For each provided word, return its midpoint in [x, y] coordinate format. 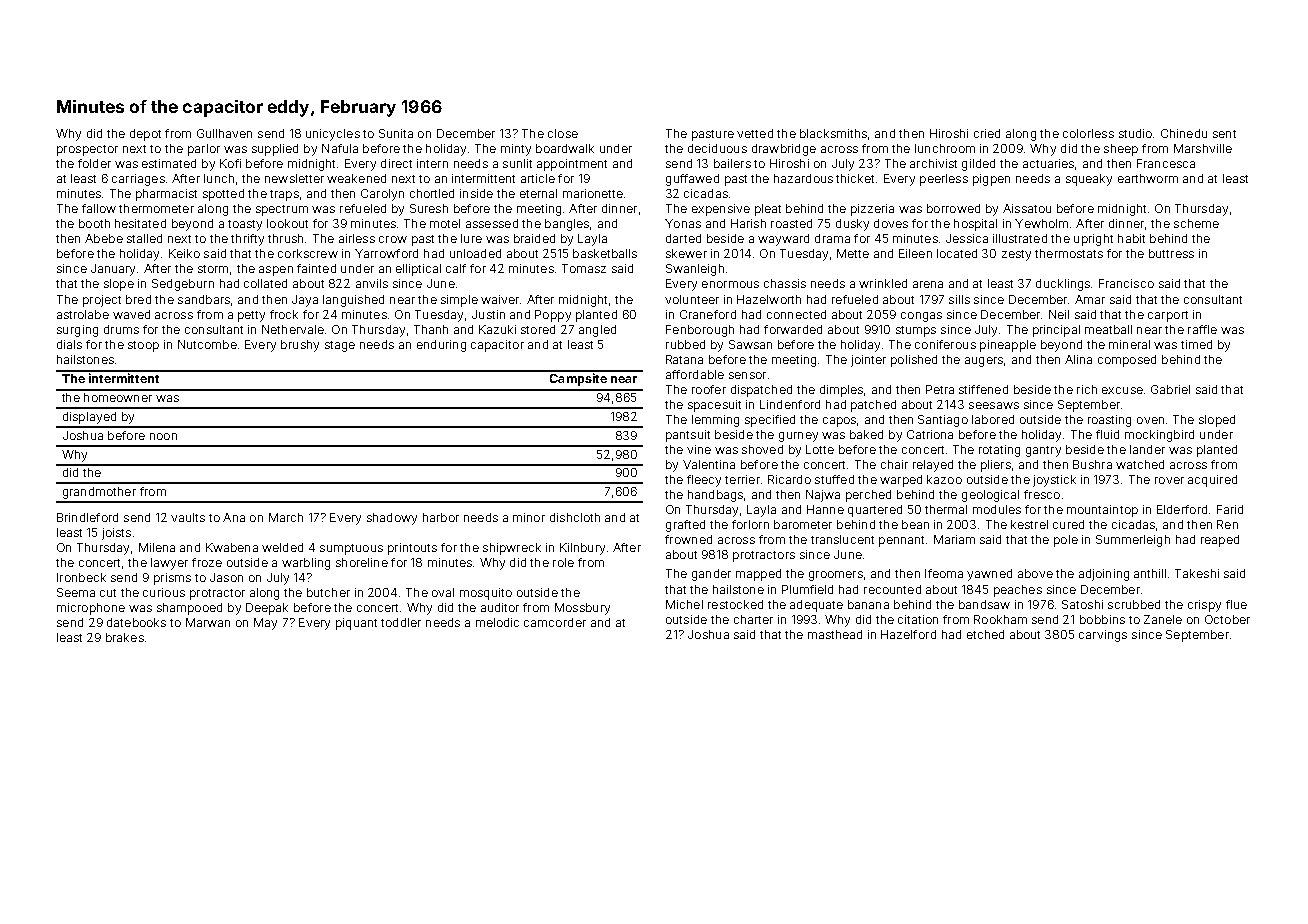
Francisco [1126, 283]
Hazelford [908, 634]
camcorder [555, 622]
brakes [125, 637]
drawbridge [784, 150]
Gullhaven [224, 133]
